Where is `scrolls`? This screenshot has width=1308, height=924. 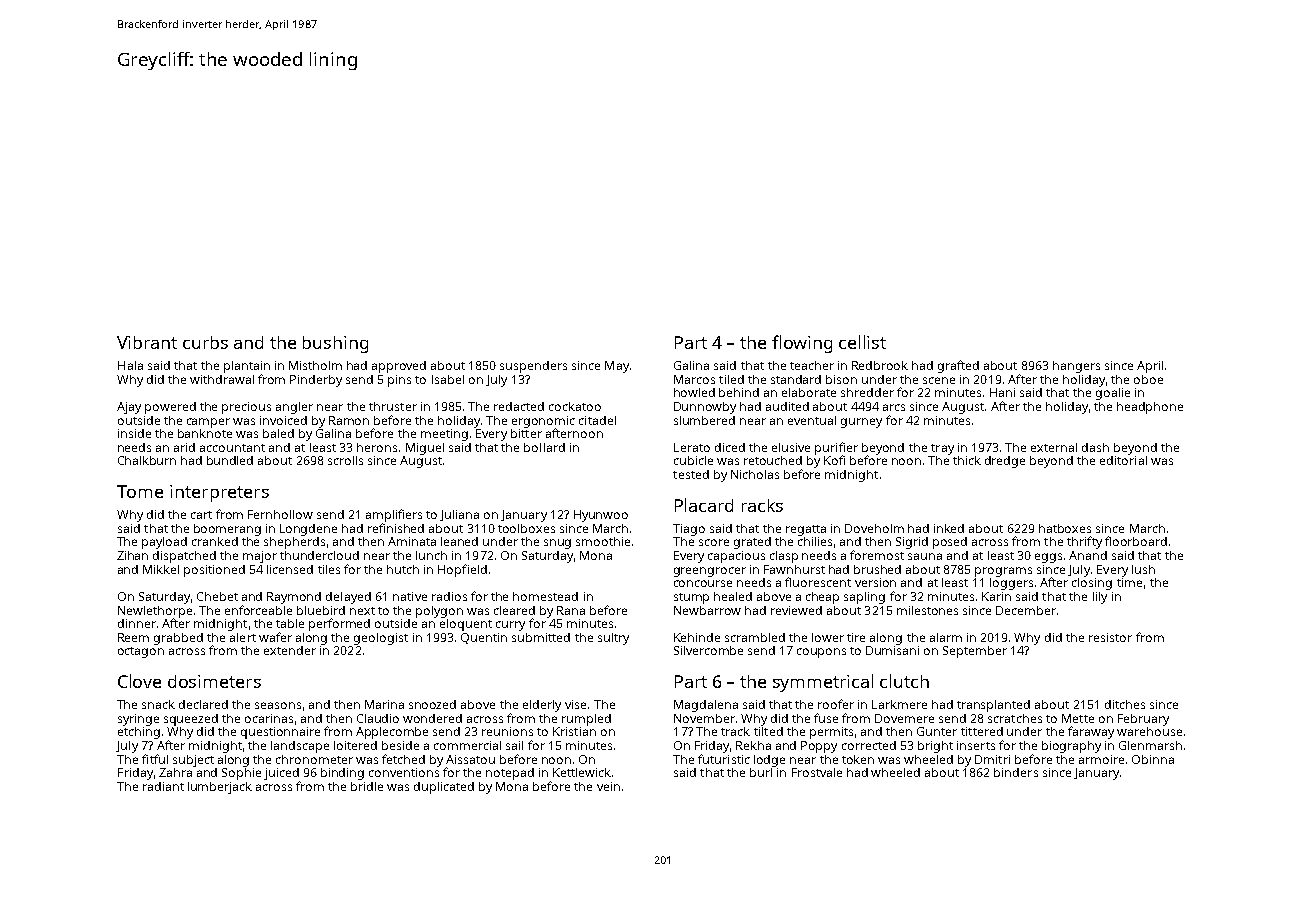
scrolls is located at coordinates (345, 460).
